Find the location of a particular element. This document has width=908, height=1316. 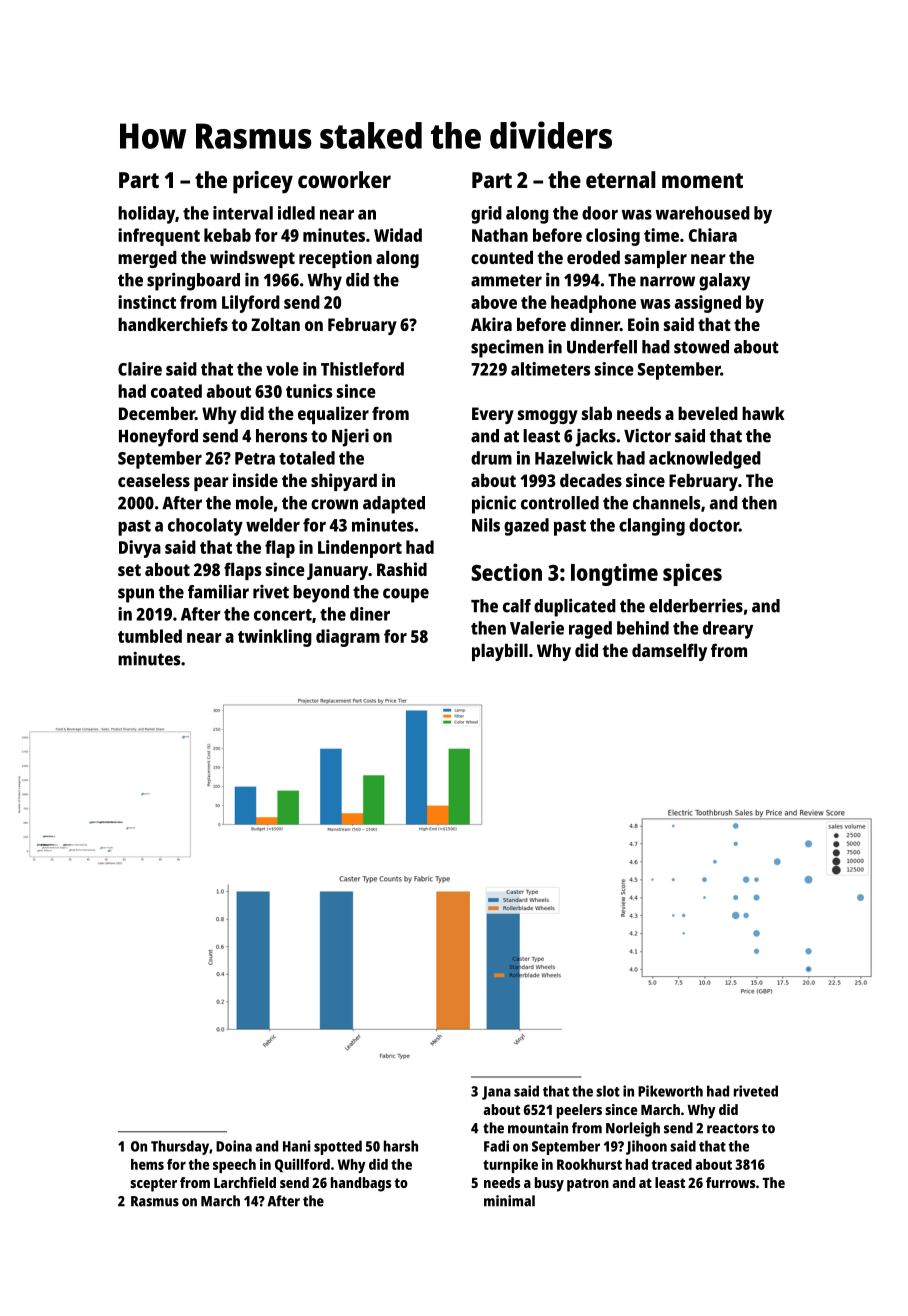

grid is located at coordinates (486, 215).
